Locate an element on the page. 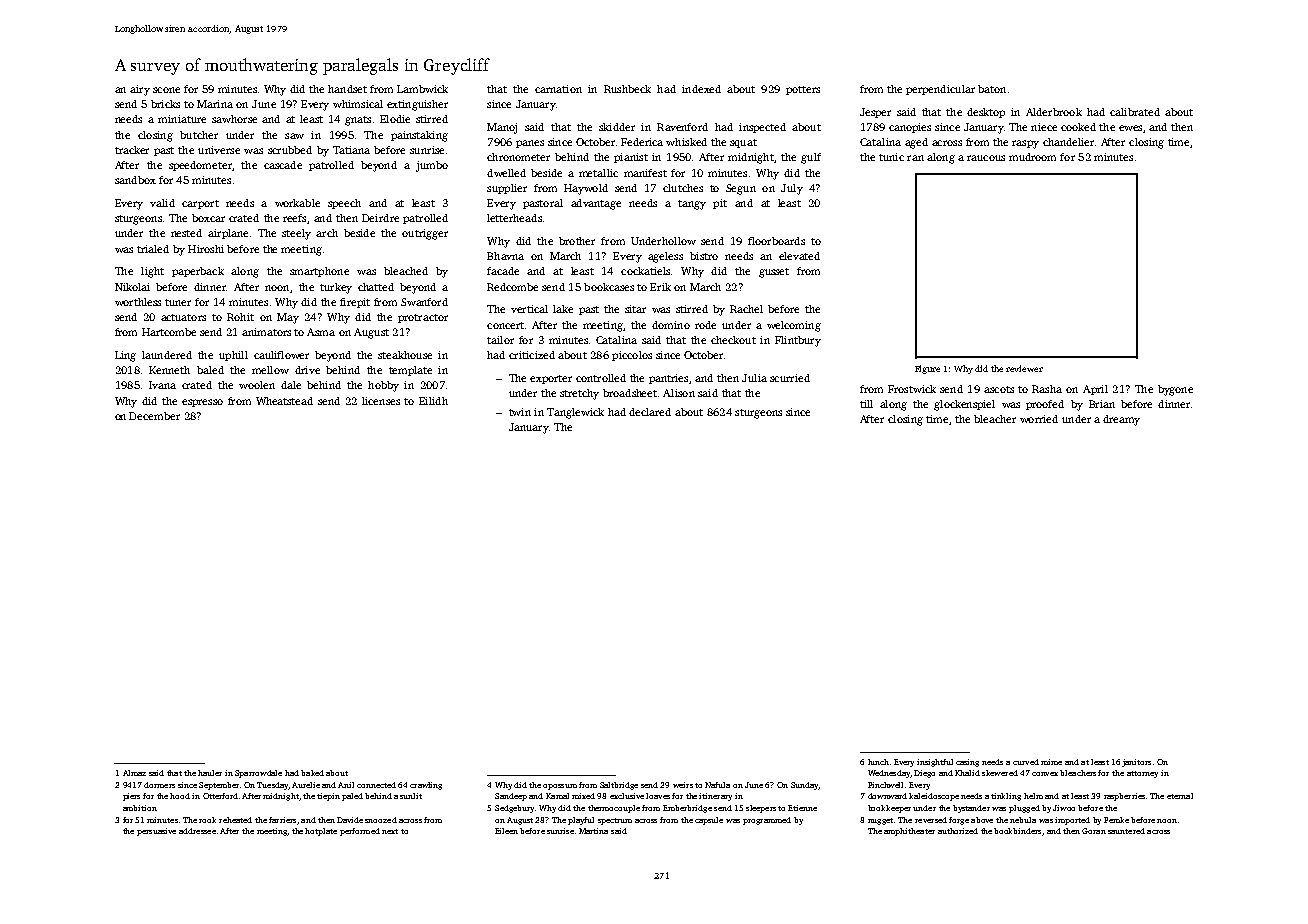 The width and height of the page is (1308, 924). lunch is located at coordinates (878, 762).
